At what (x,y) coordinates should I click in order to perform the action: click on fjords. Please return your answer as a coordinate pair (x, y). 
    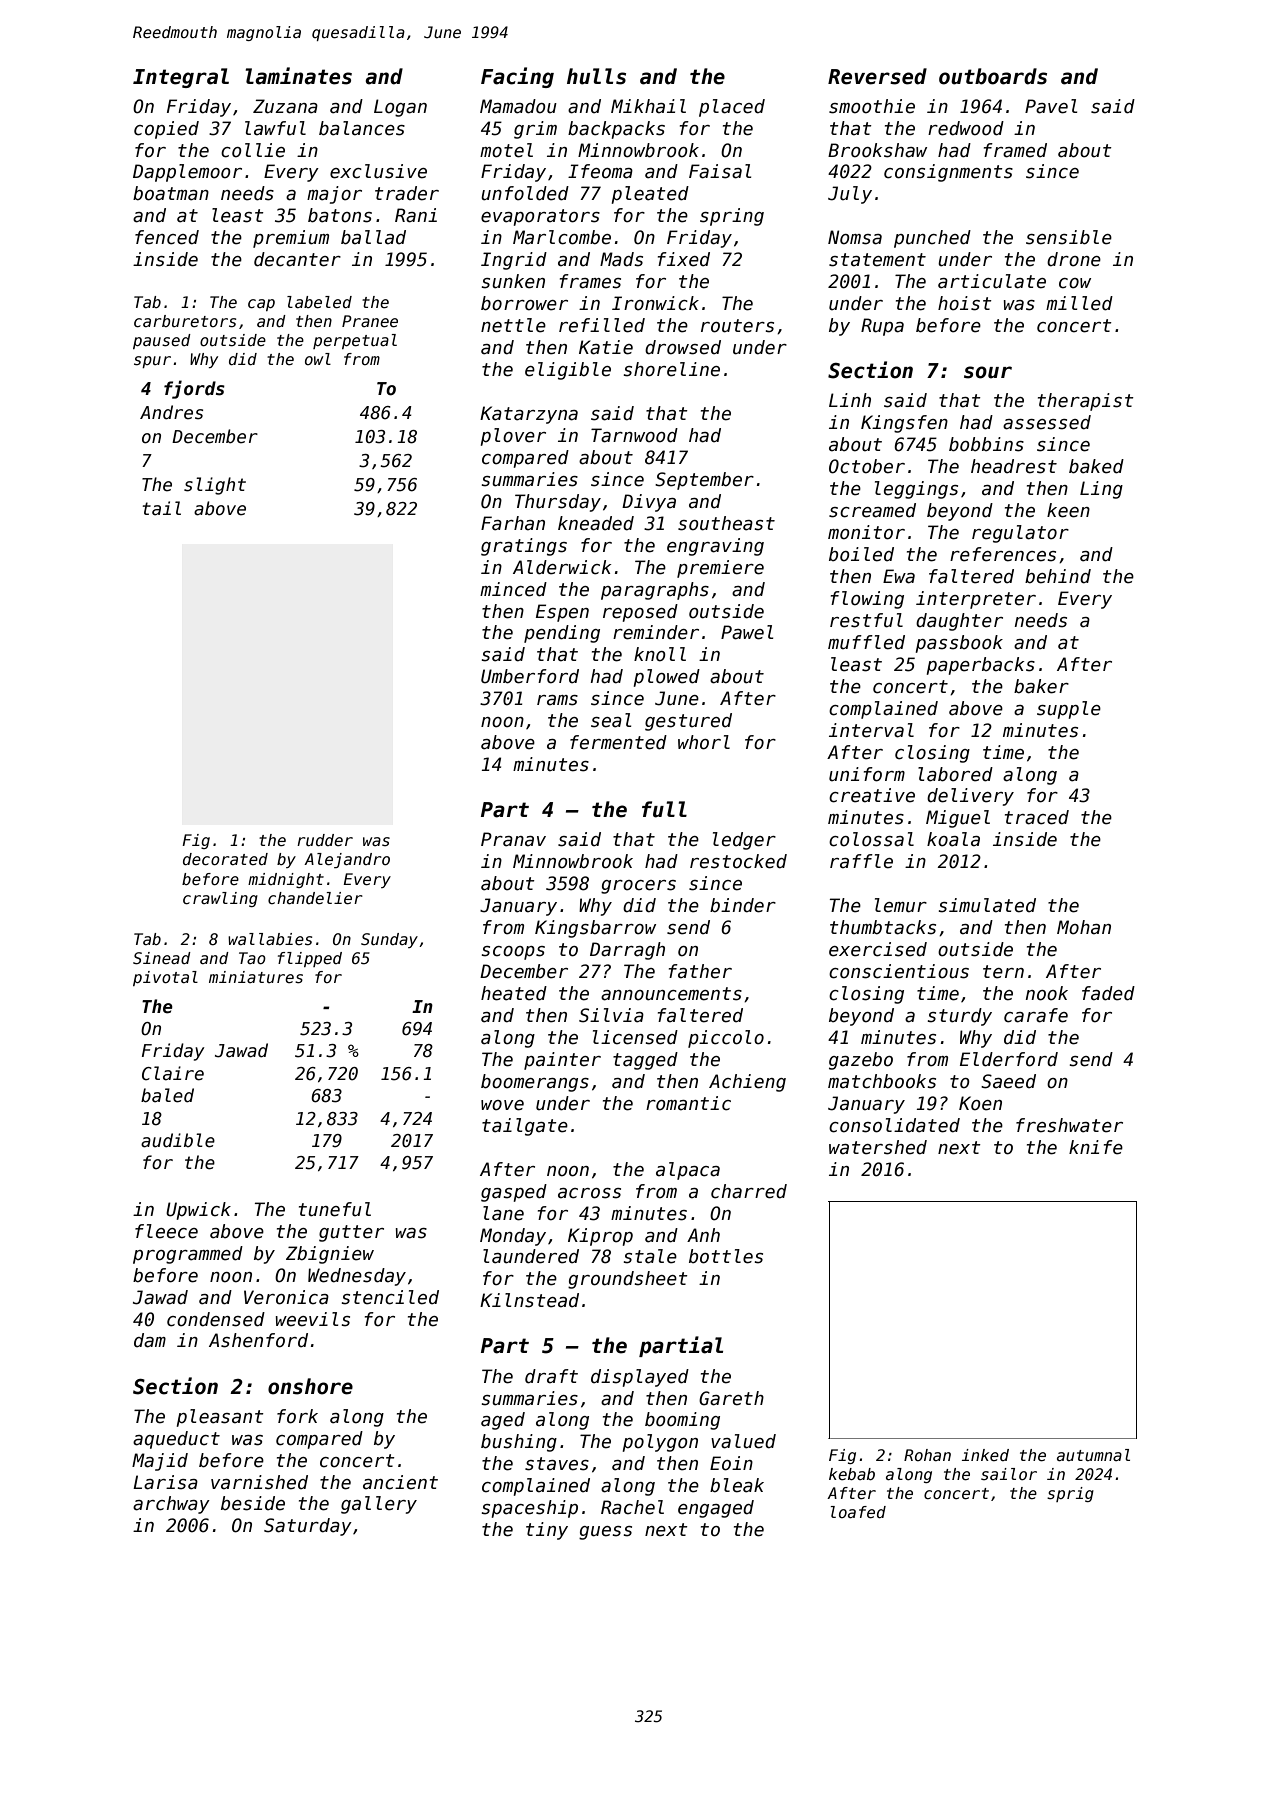
    Looking at the image, I should click on (194, 389).
